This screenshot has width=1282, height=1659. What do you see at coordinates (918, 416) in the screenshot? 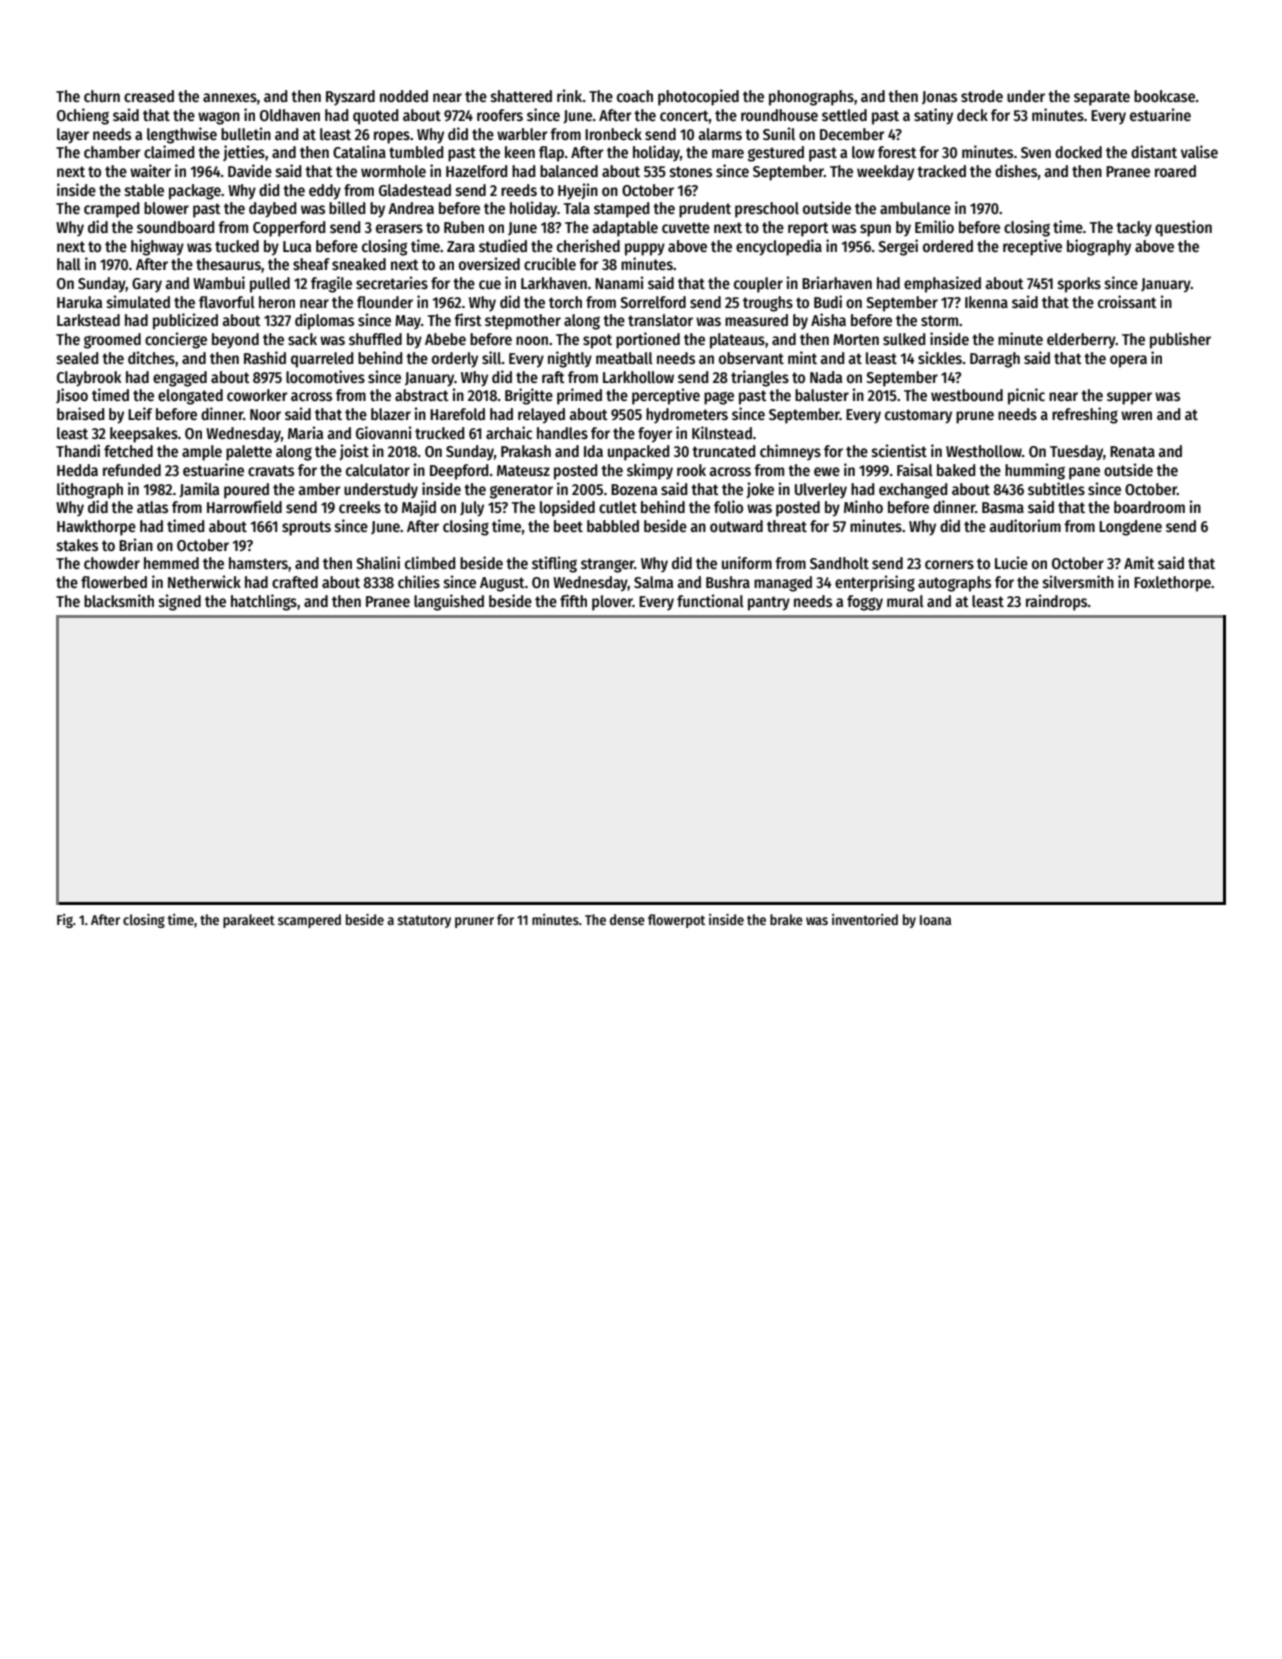
I see `customary` at bounding box center [918, 416].
